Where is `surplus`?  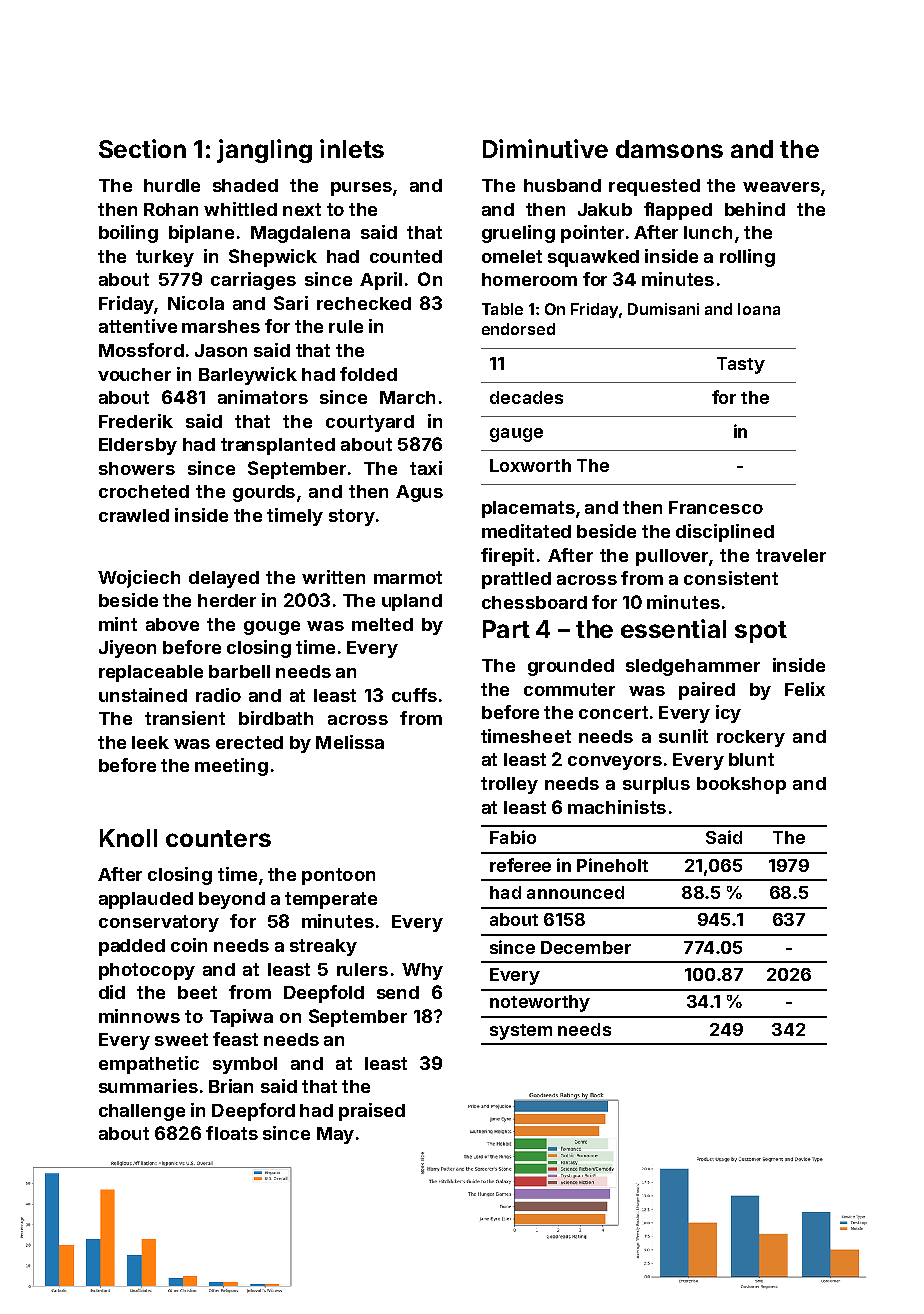 surplus is located at coordinates (656, 785).
